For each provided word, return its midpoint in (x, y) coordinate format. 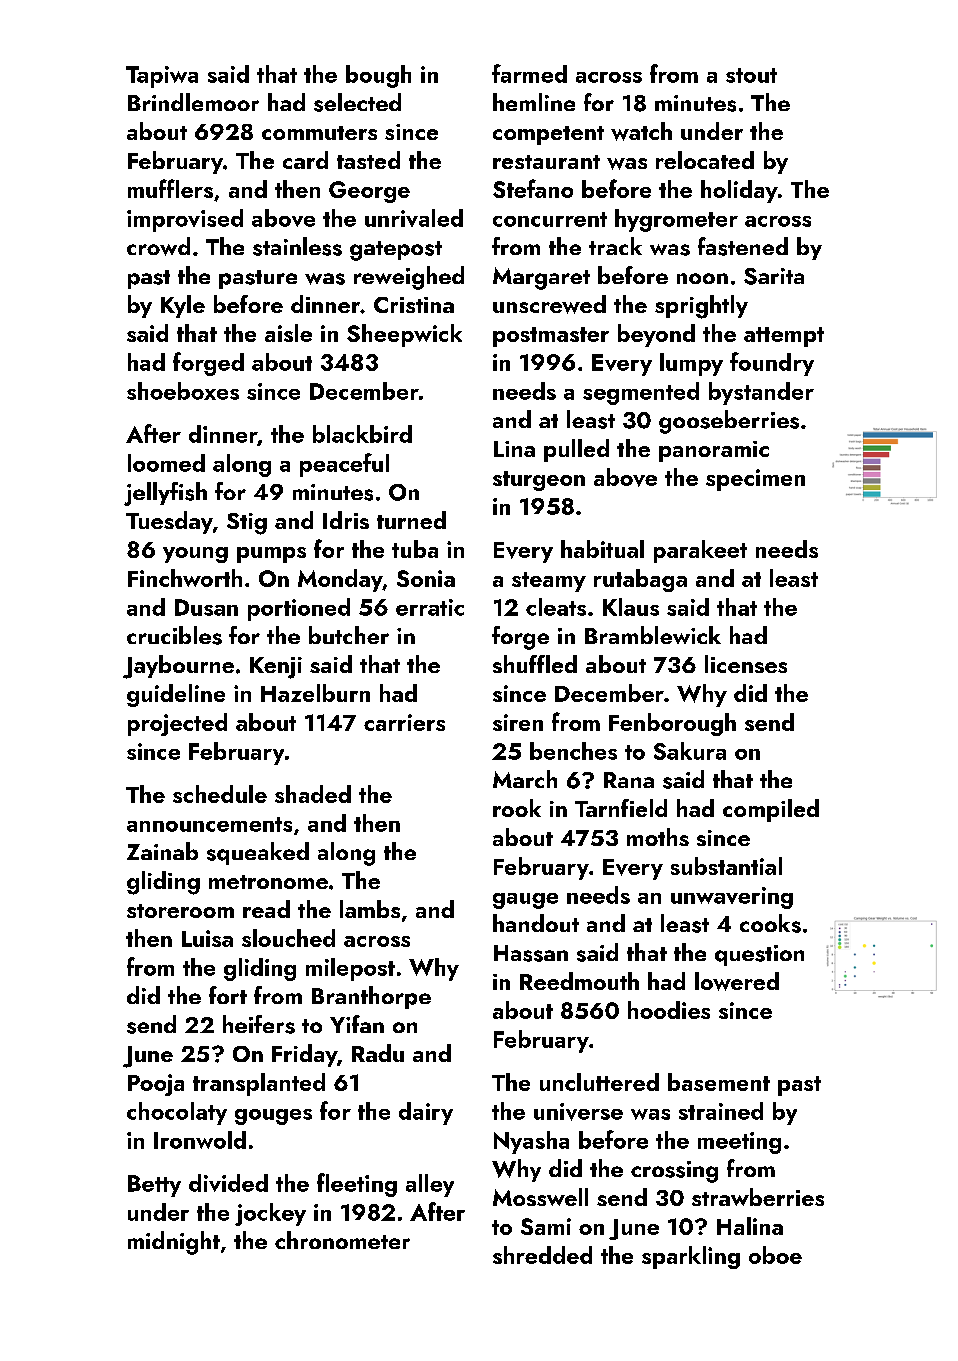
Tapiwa (162, 77)
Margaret (541, 278)
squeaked (258, 853)
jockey (270, 1214)
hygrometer (676, 220)
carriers (404, 722)
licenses (746, 664)
